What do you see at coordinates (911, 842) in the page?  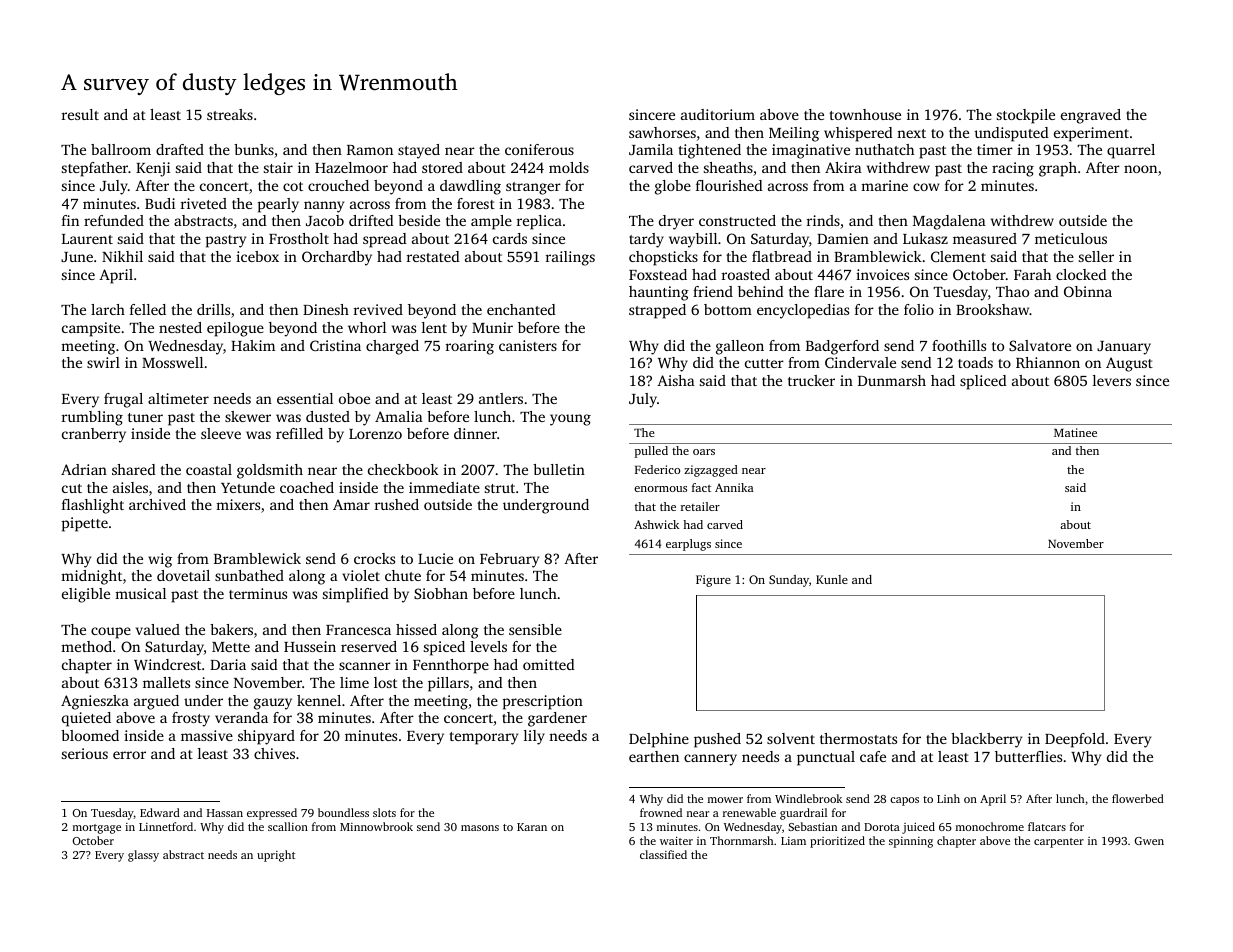 I see `spinning` at bounding box center [911, 842].
